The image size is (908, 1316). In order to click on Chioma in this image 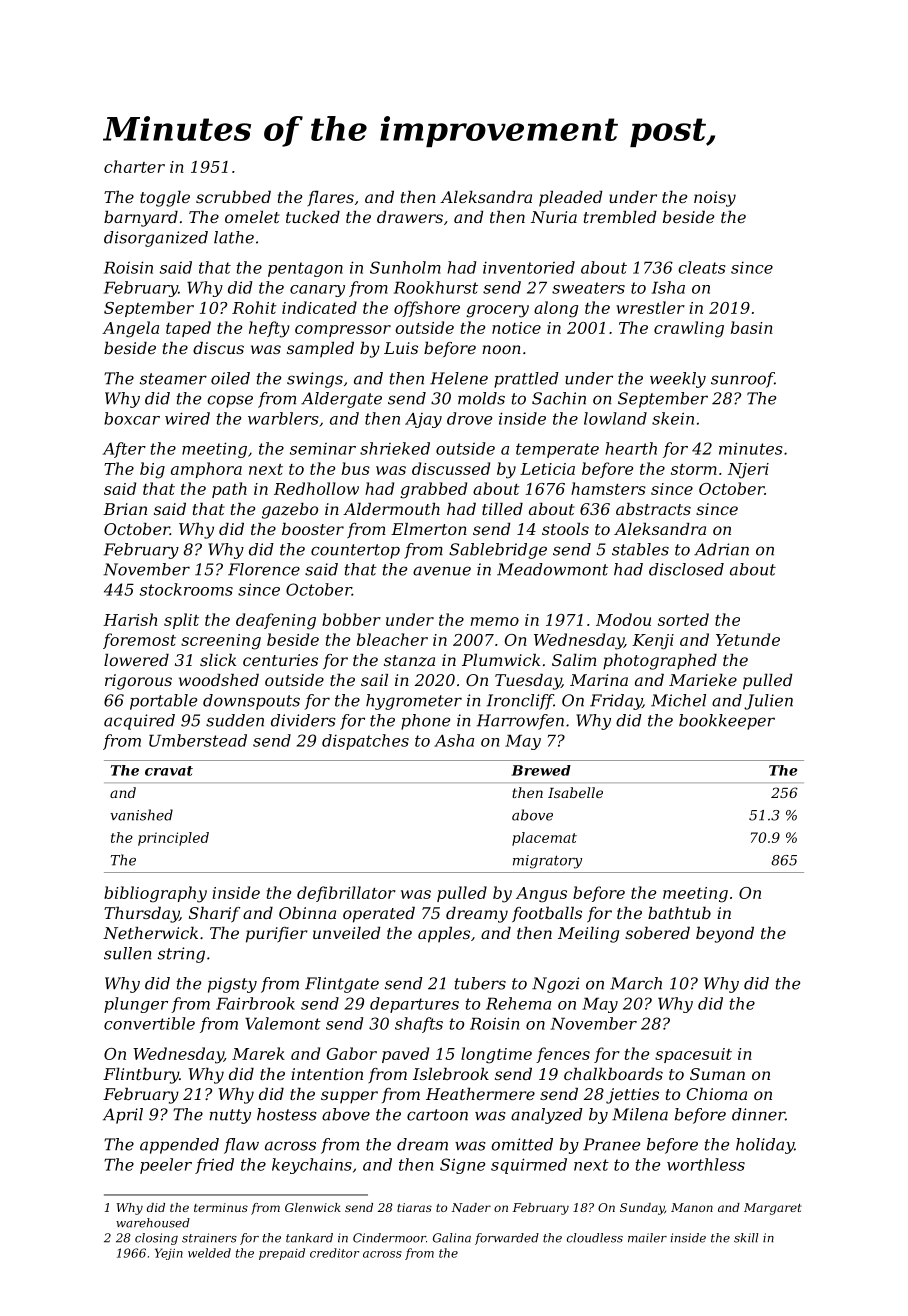, I will do `click(717, 1094)`.
